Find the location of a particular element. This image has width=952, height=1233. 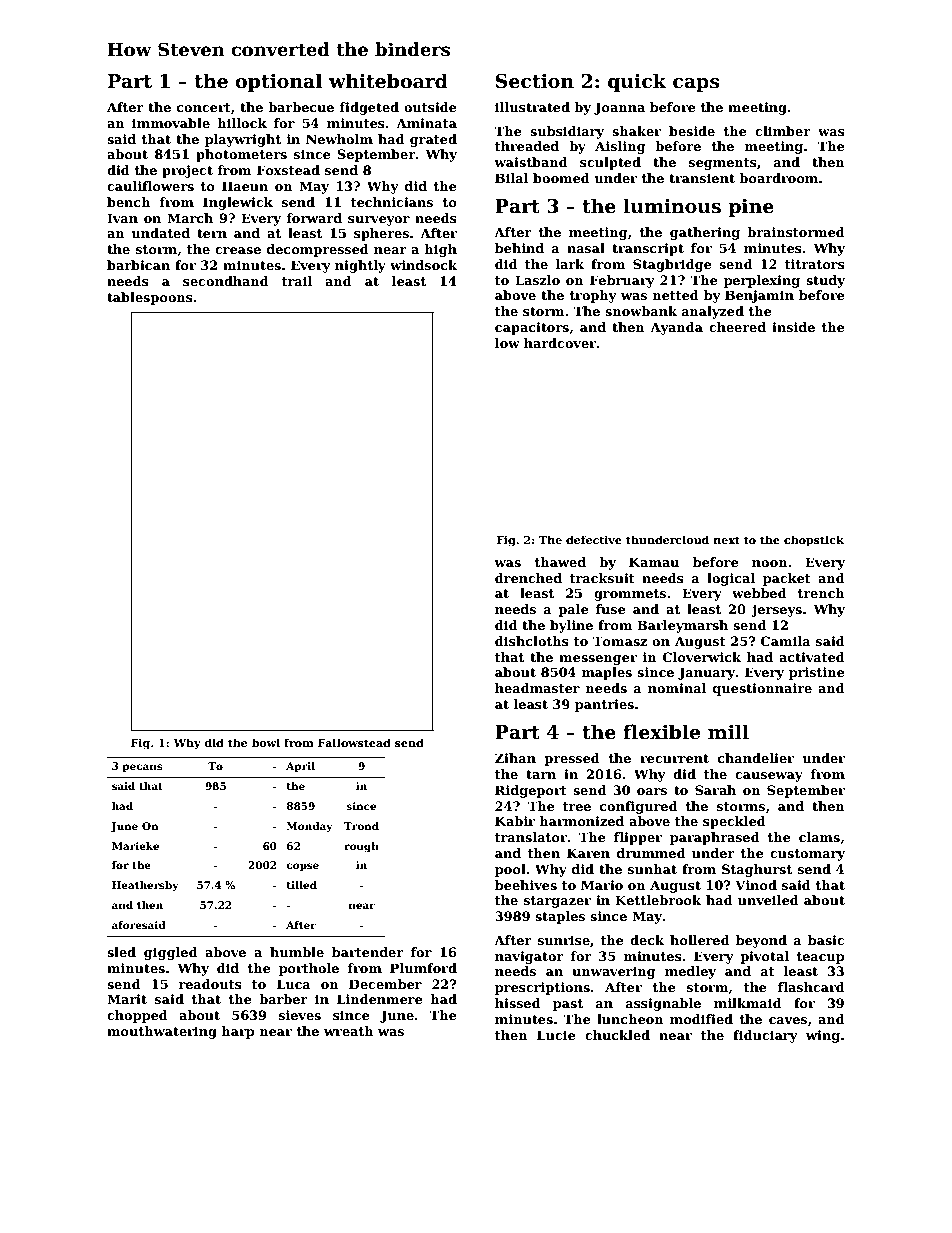

pristine is located at coordinates (817, 673).
